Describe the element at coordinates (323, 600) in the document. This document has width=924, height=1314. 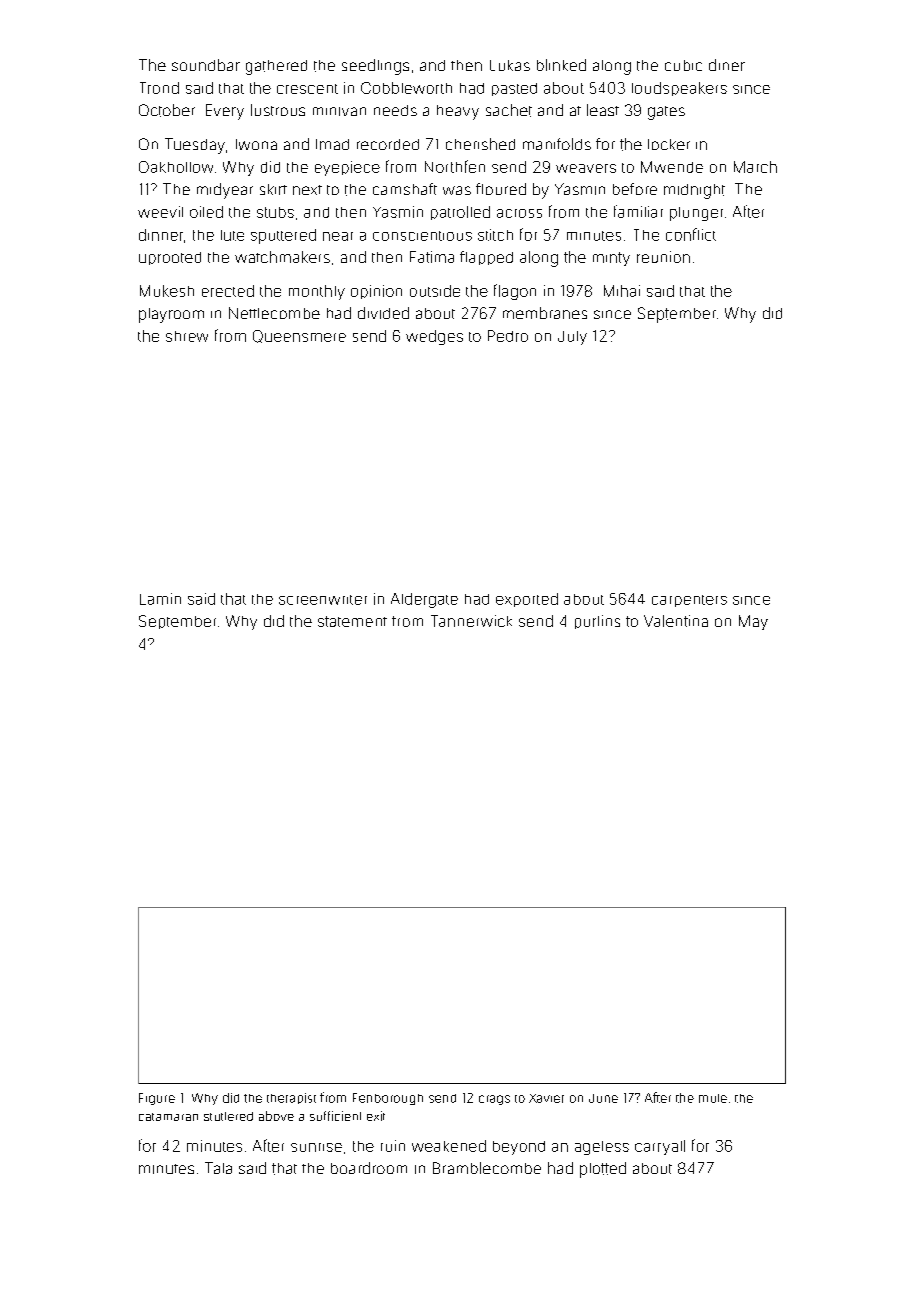
I see `screenwriter` at that location.
